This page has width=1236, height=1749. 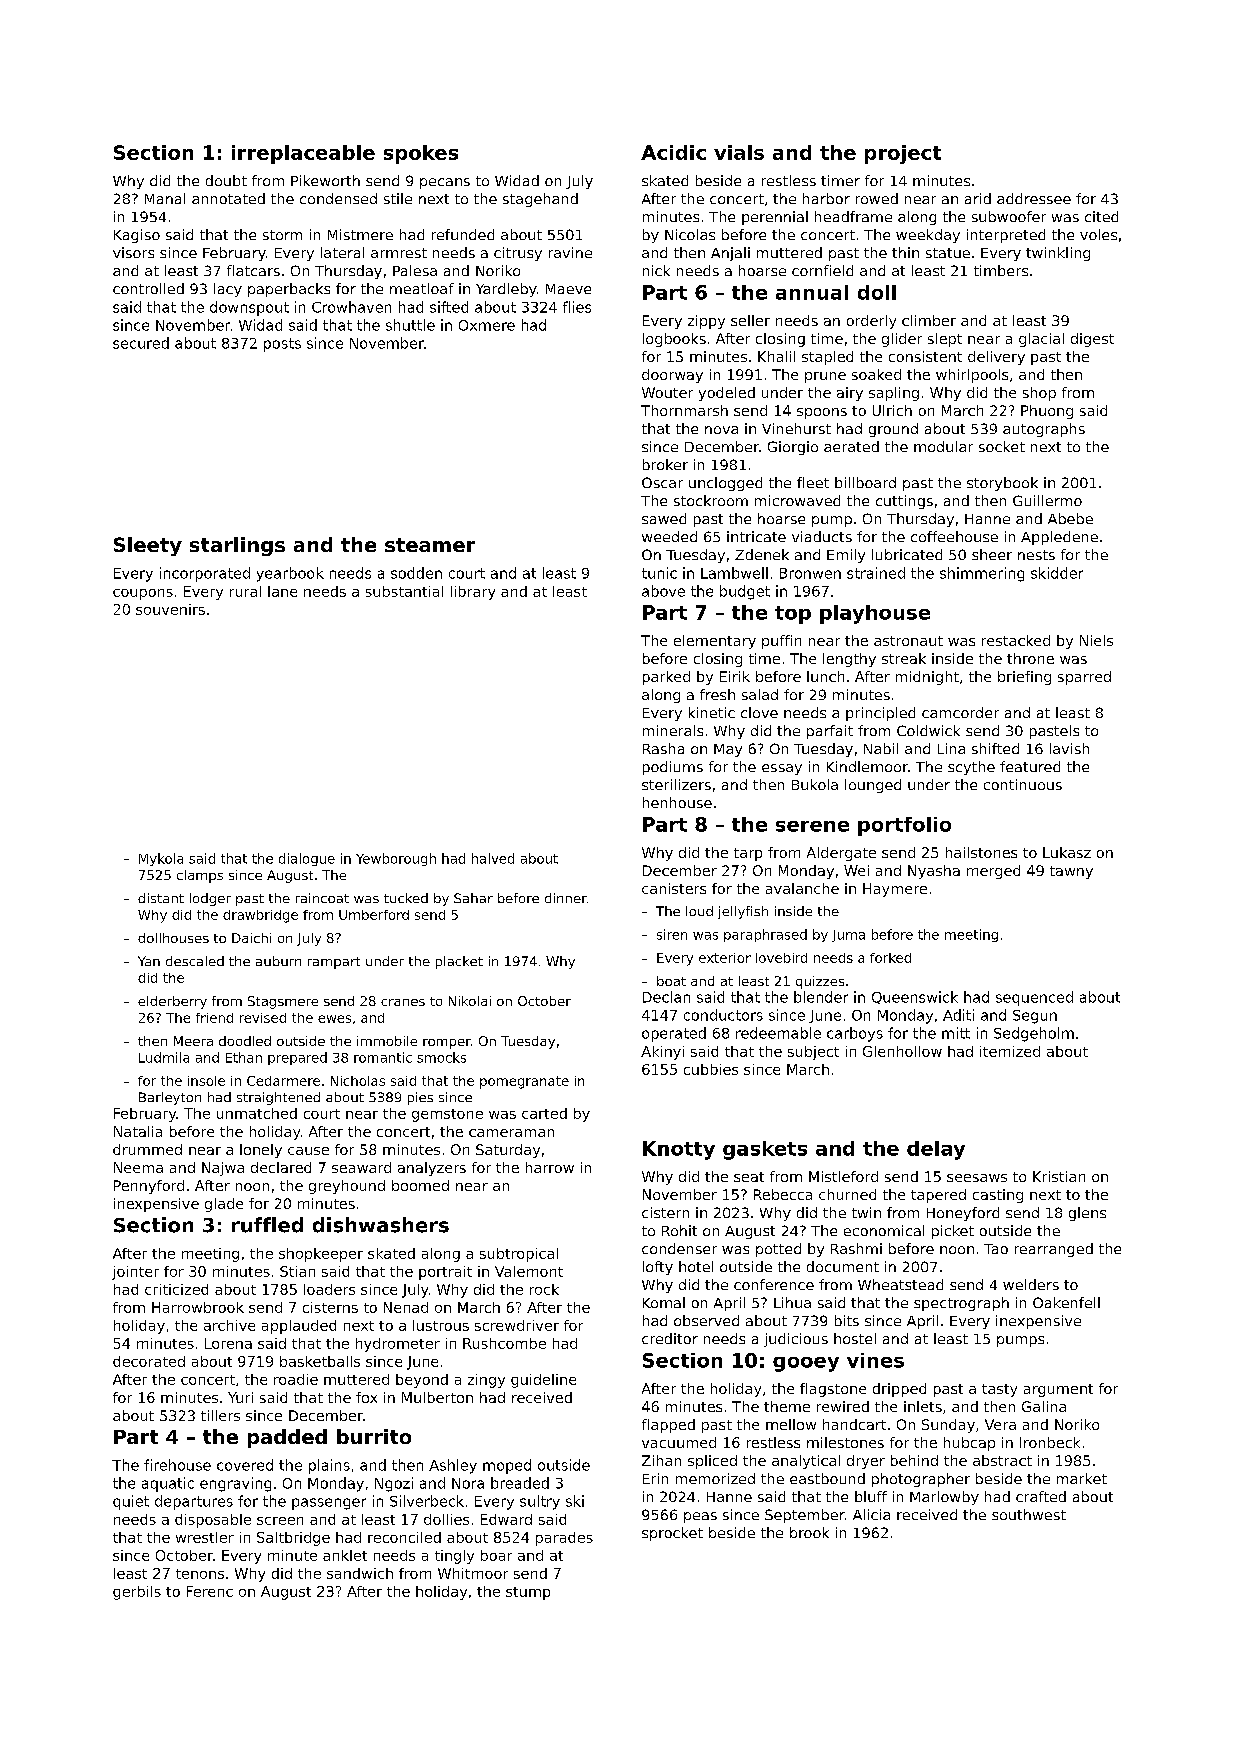 I want to click on halved, so click(x=493, y=858).
